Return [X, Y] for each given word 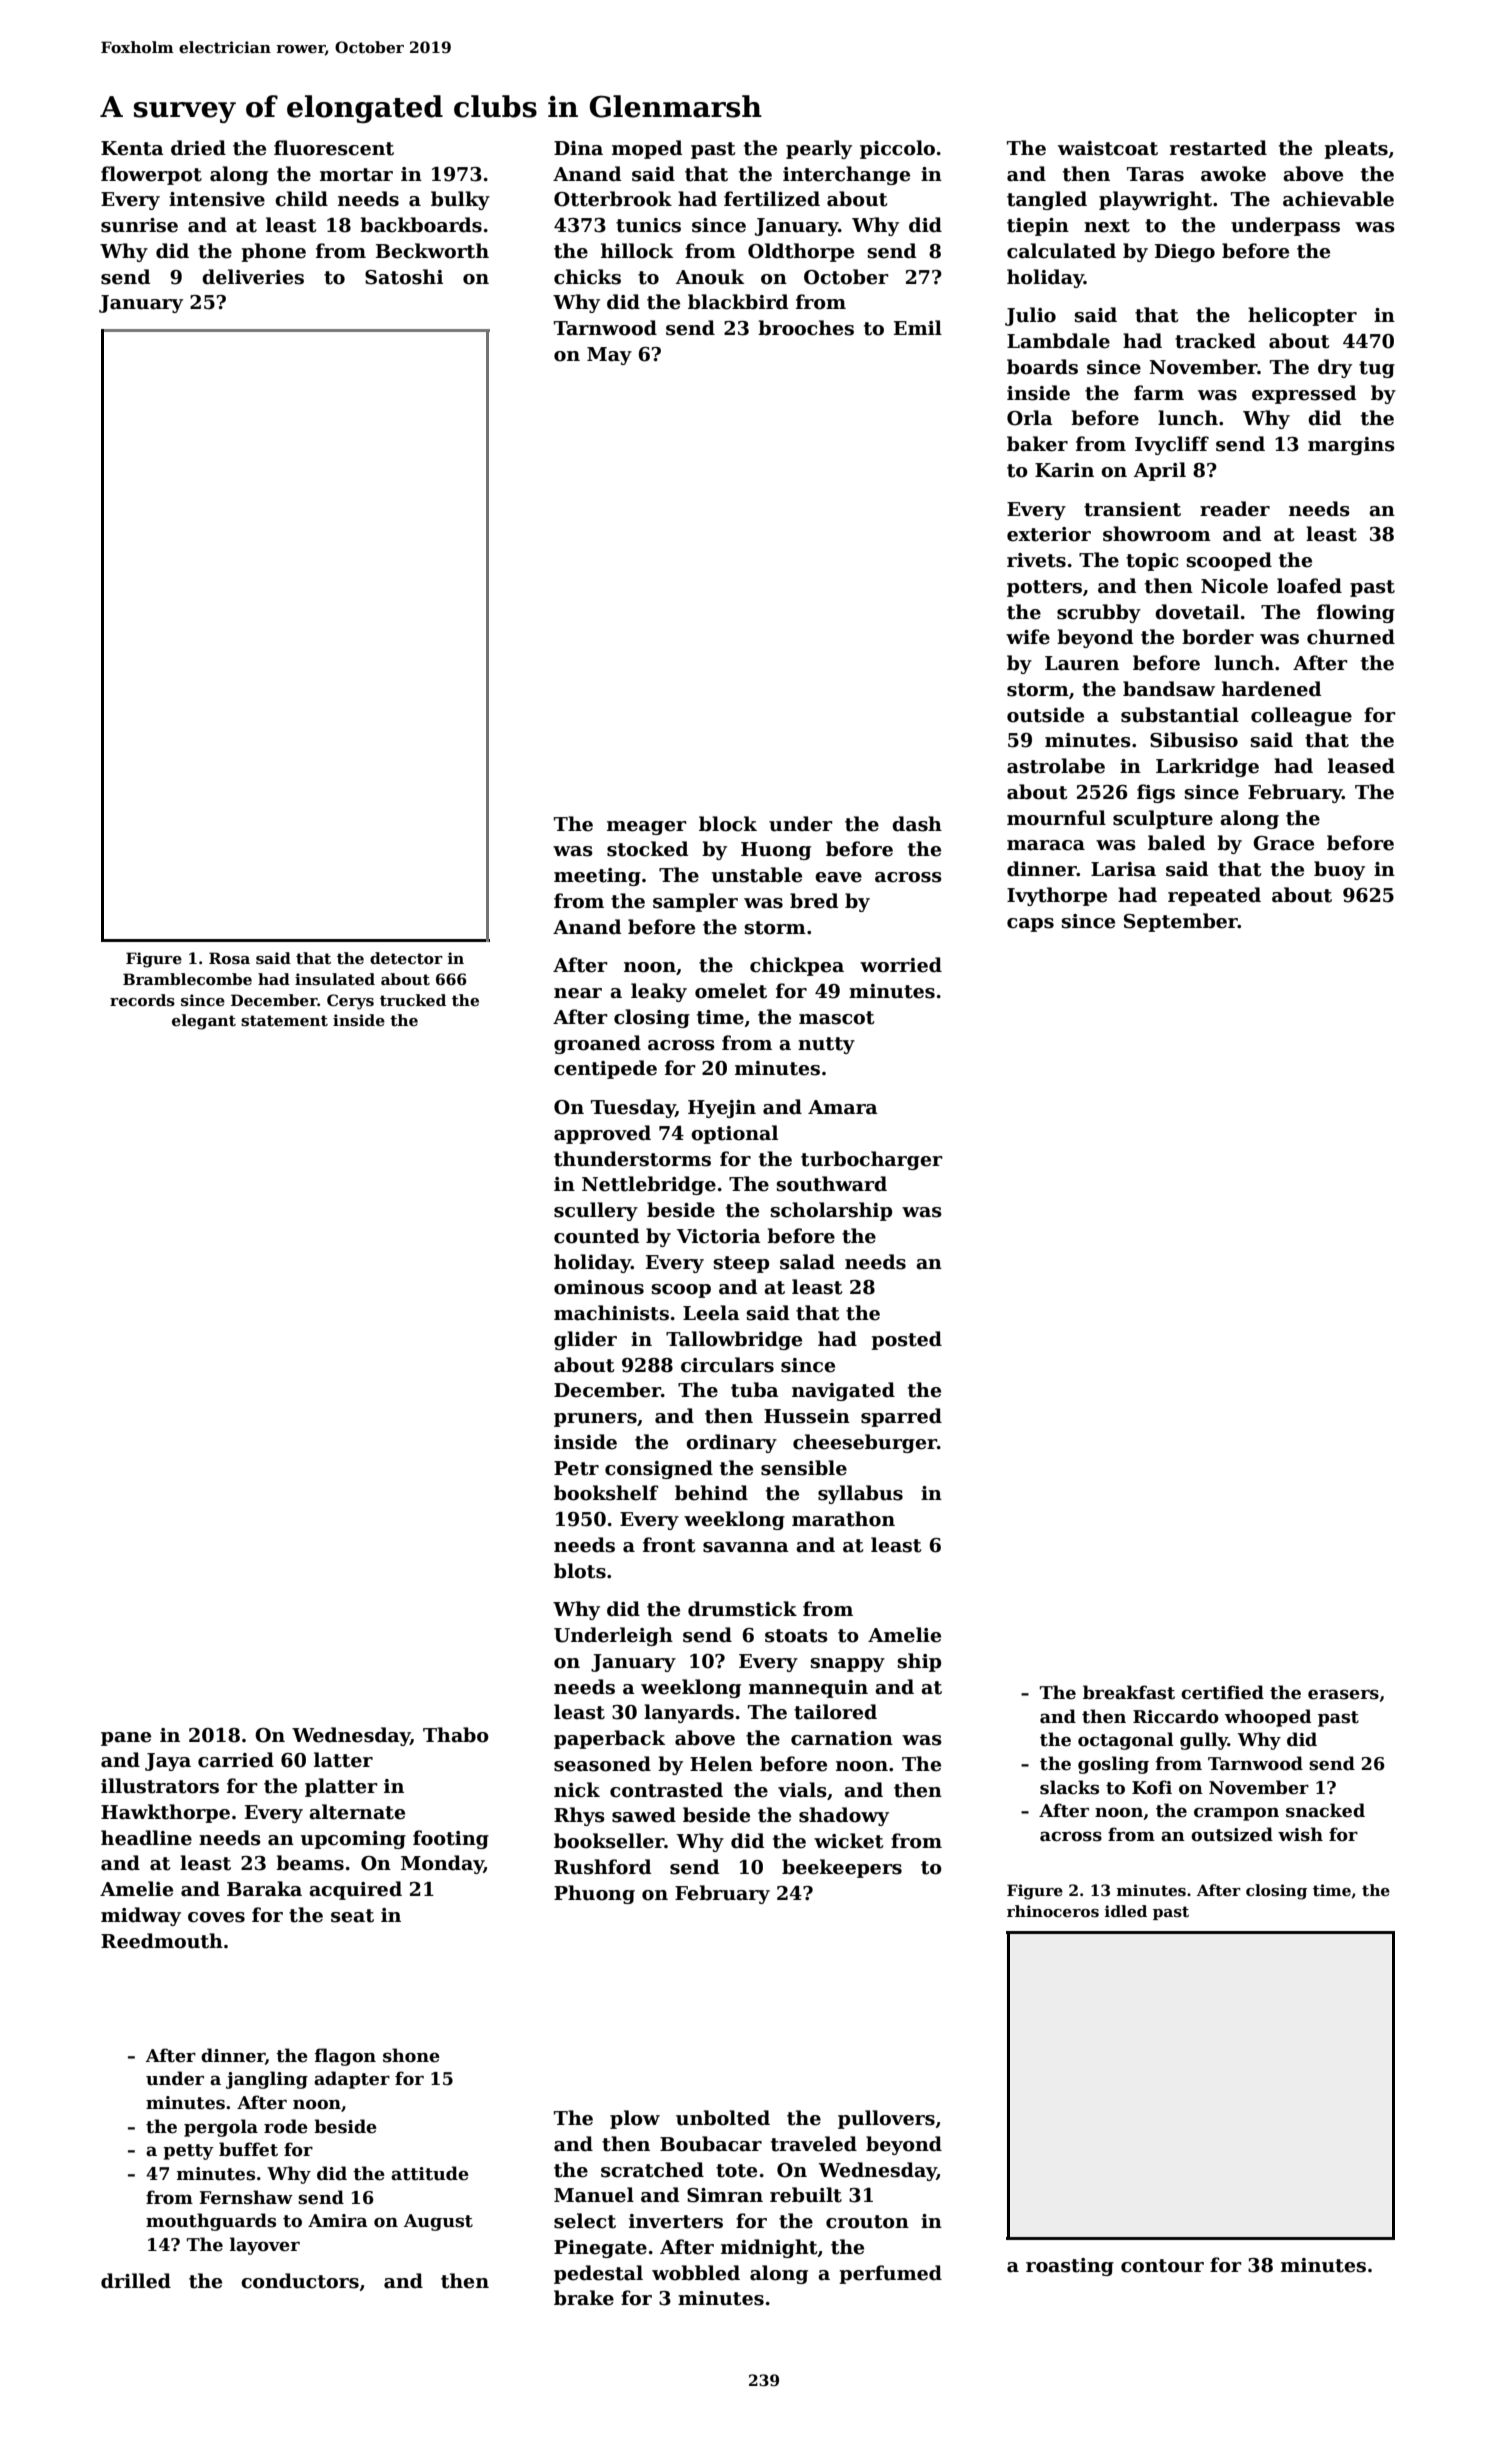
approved [602, 1134]
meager [647, 828]
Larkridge [1207, 767]
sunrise [139, 225]
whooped [1267, 1718]
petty [188, 2152]
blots [580, 1571]
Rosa [229, 958]
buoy [1339, 870]
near [578, 993]
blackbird [738, 302]
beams [310, 1863]
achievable [1338, 199]
